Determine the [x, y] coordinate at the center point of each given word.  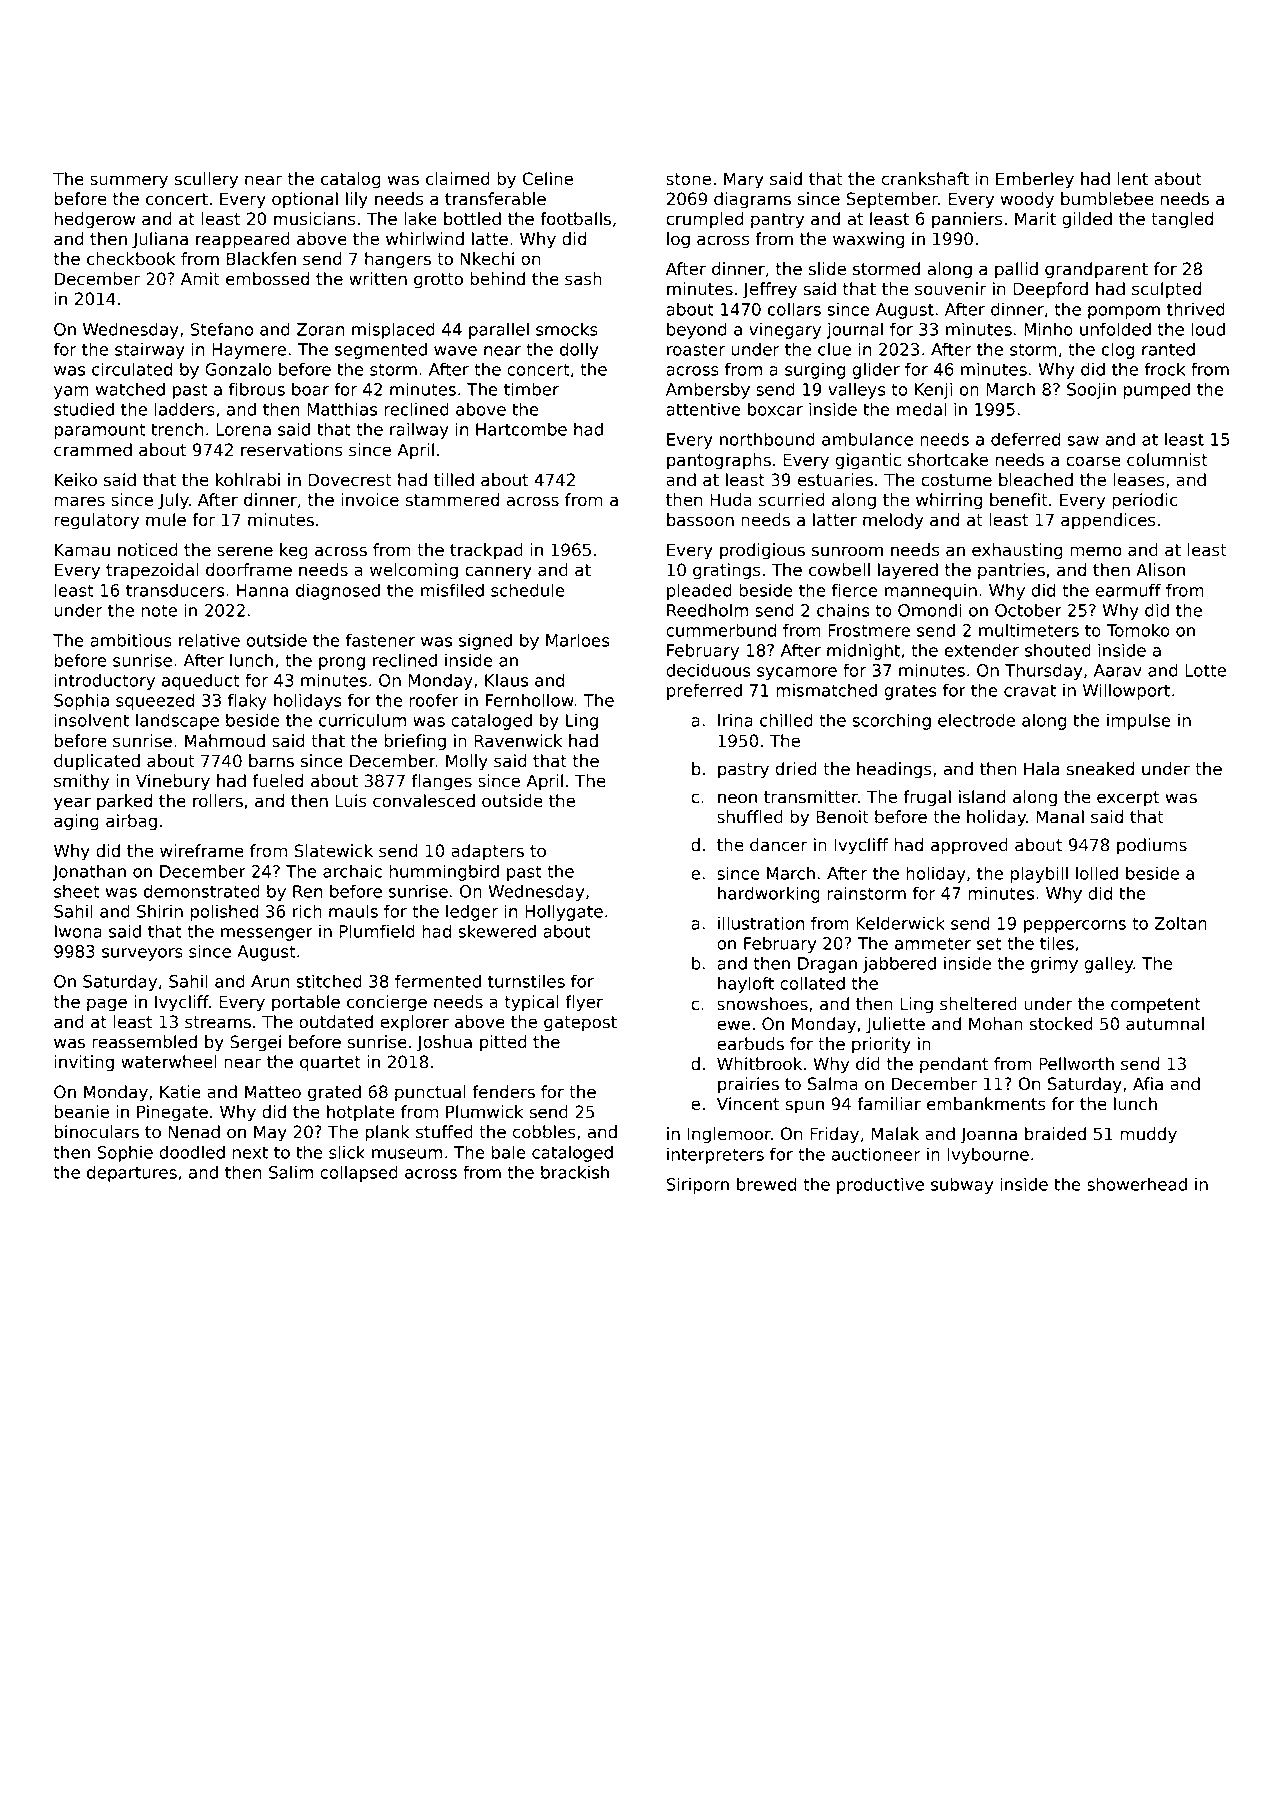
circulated [132, 369]
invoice [370, 500]
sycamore [797, 673]
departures [132, 1173]
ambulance [867, 439]
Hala [1041, 769]
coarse [1093, 461]
